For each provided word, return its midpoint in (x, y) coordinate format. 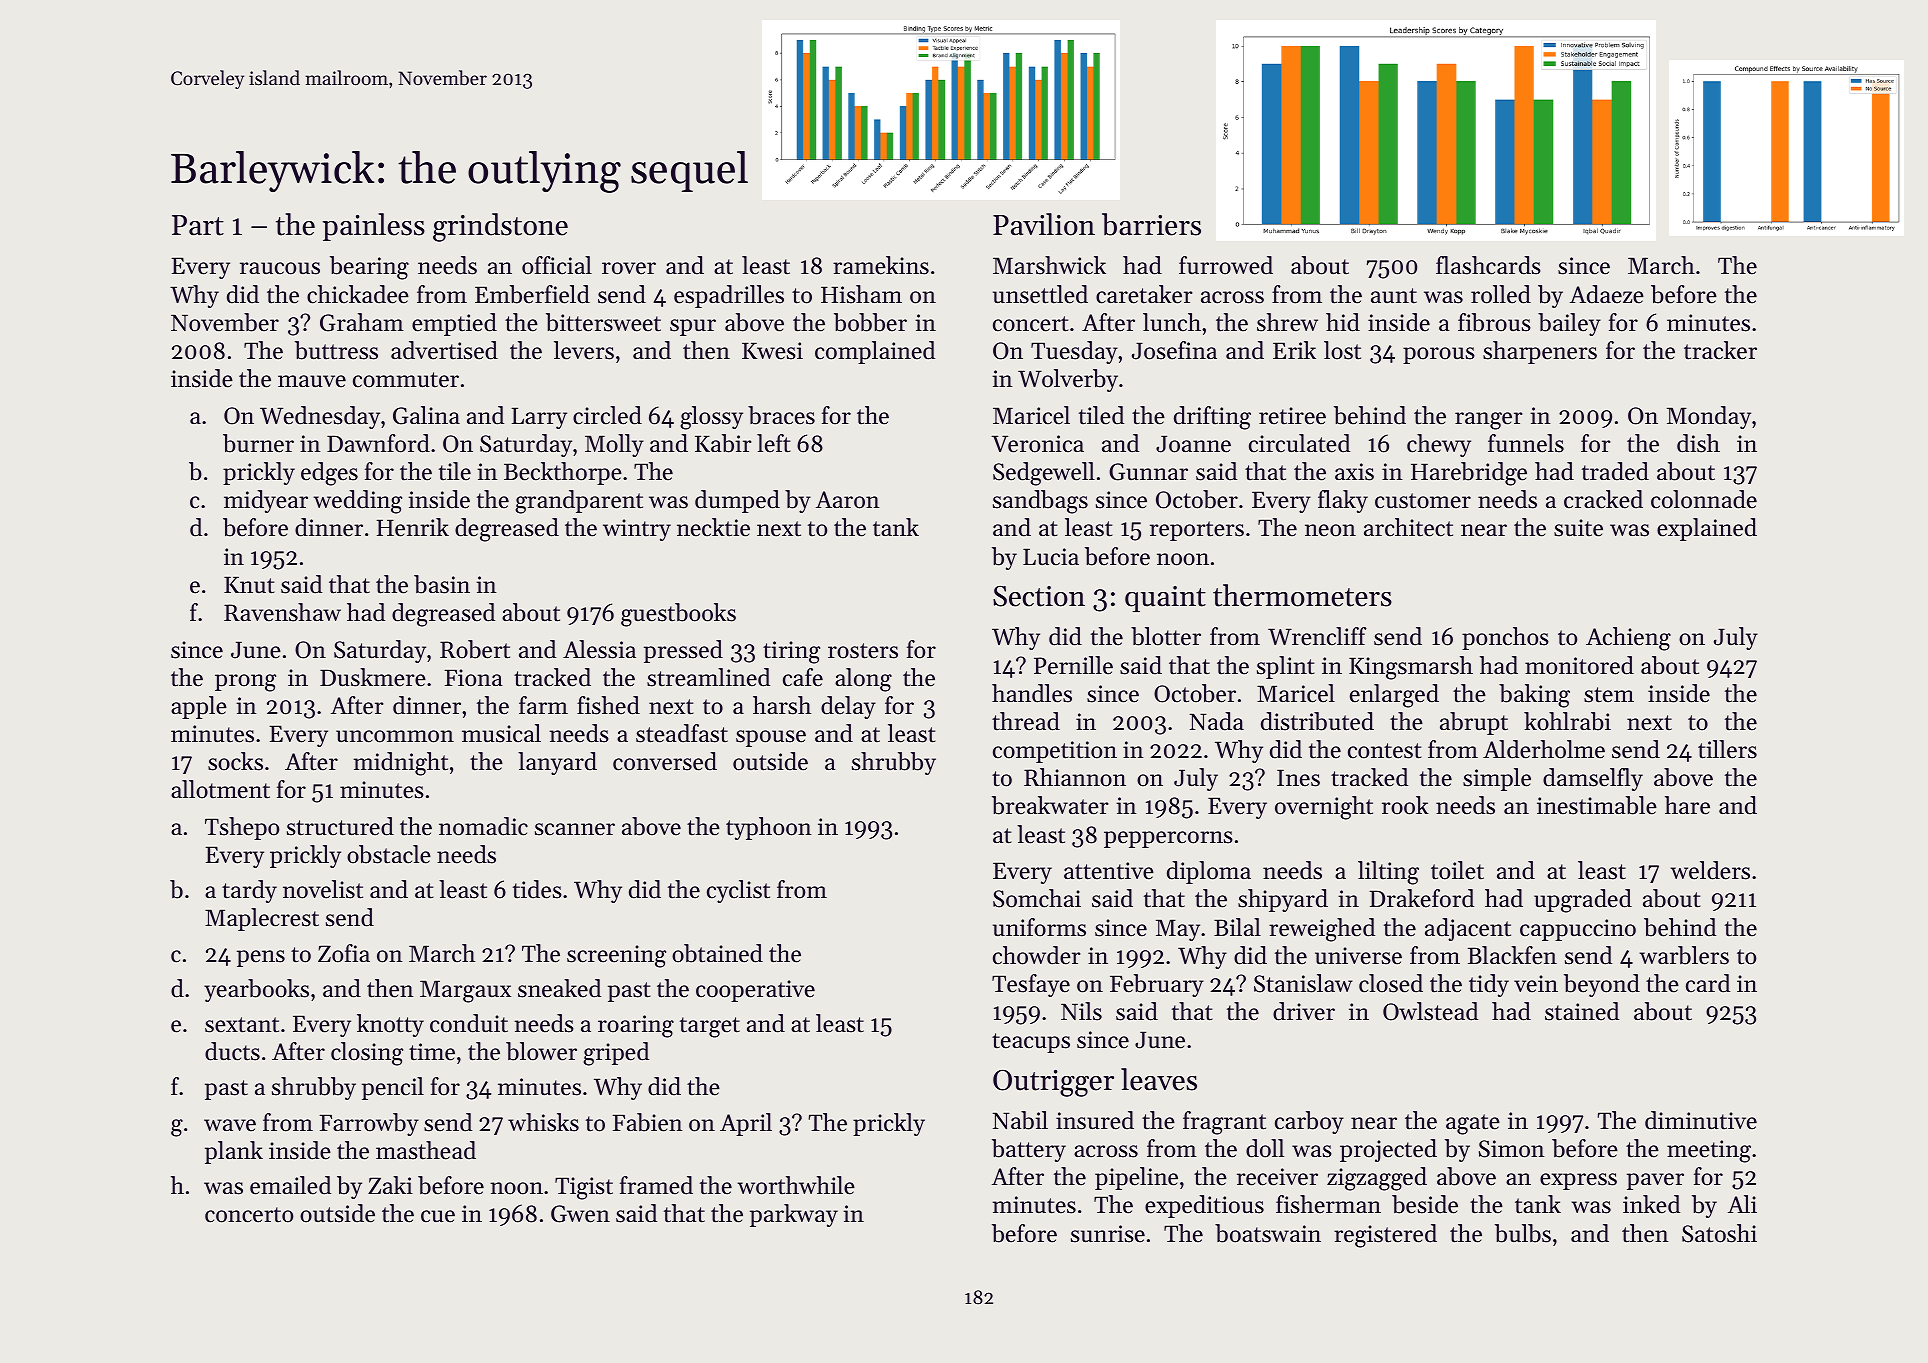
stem (1609, 695)
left (773, 443)
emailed (290, 1185)
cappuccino (1578, 930)
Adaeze (1607, 294)
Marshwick (1049, 265)
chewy (1439, 445)
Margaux (465, 991)
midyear (266, 501)
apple (199, 707)
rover (629, 268)
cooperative (755, 991)
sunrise (1108, 1234)
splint (1285, 667)
